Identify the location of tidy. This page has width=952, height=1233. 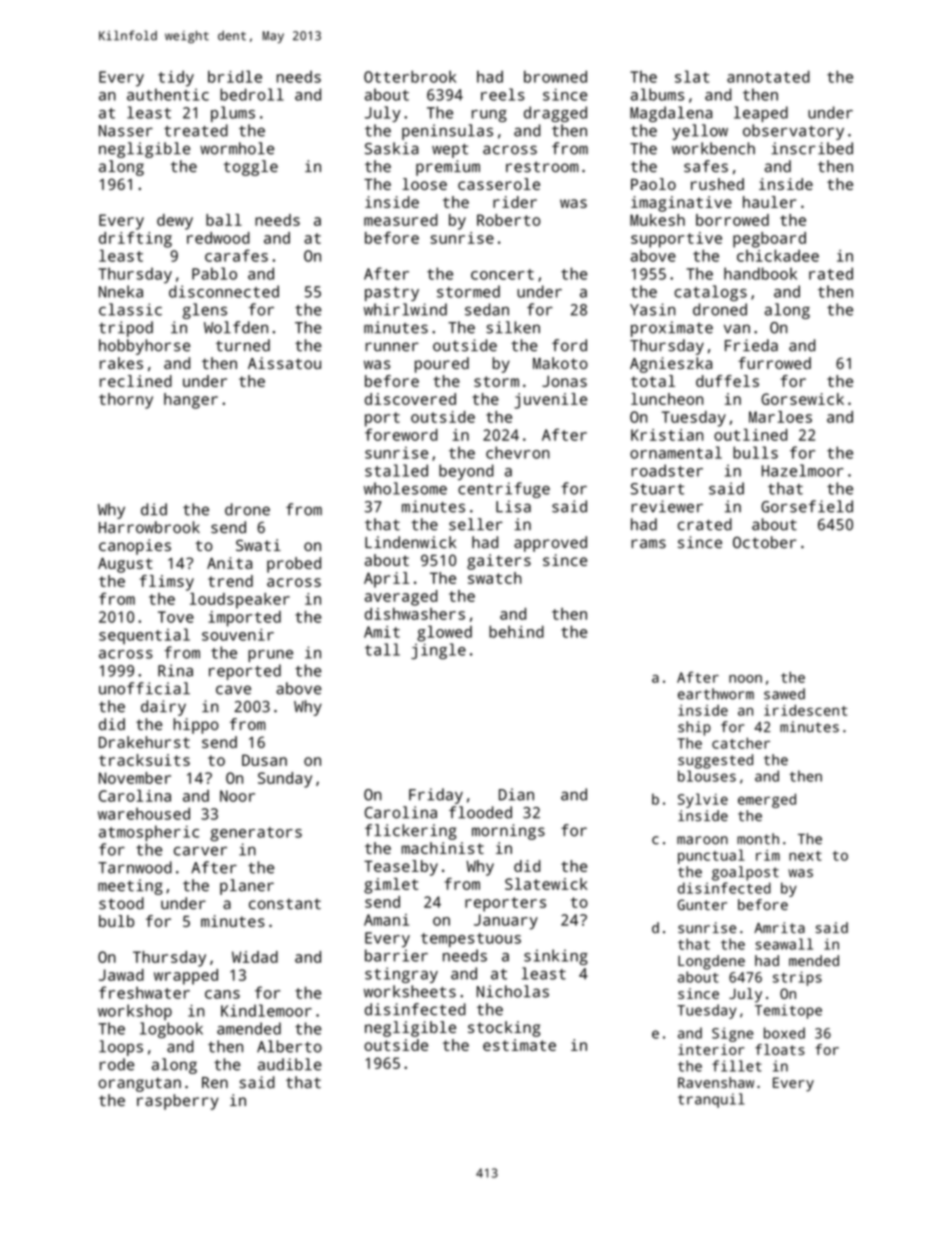
(176, 78).
